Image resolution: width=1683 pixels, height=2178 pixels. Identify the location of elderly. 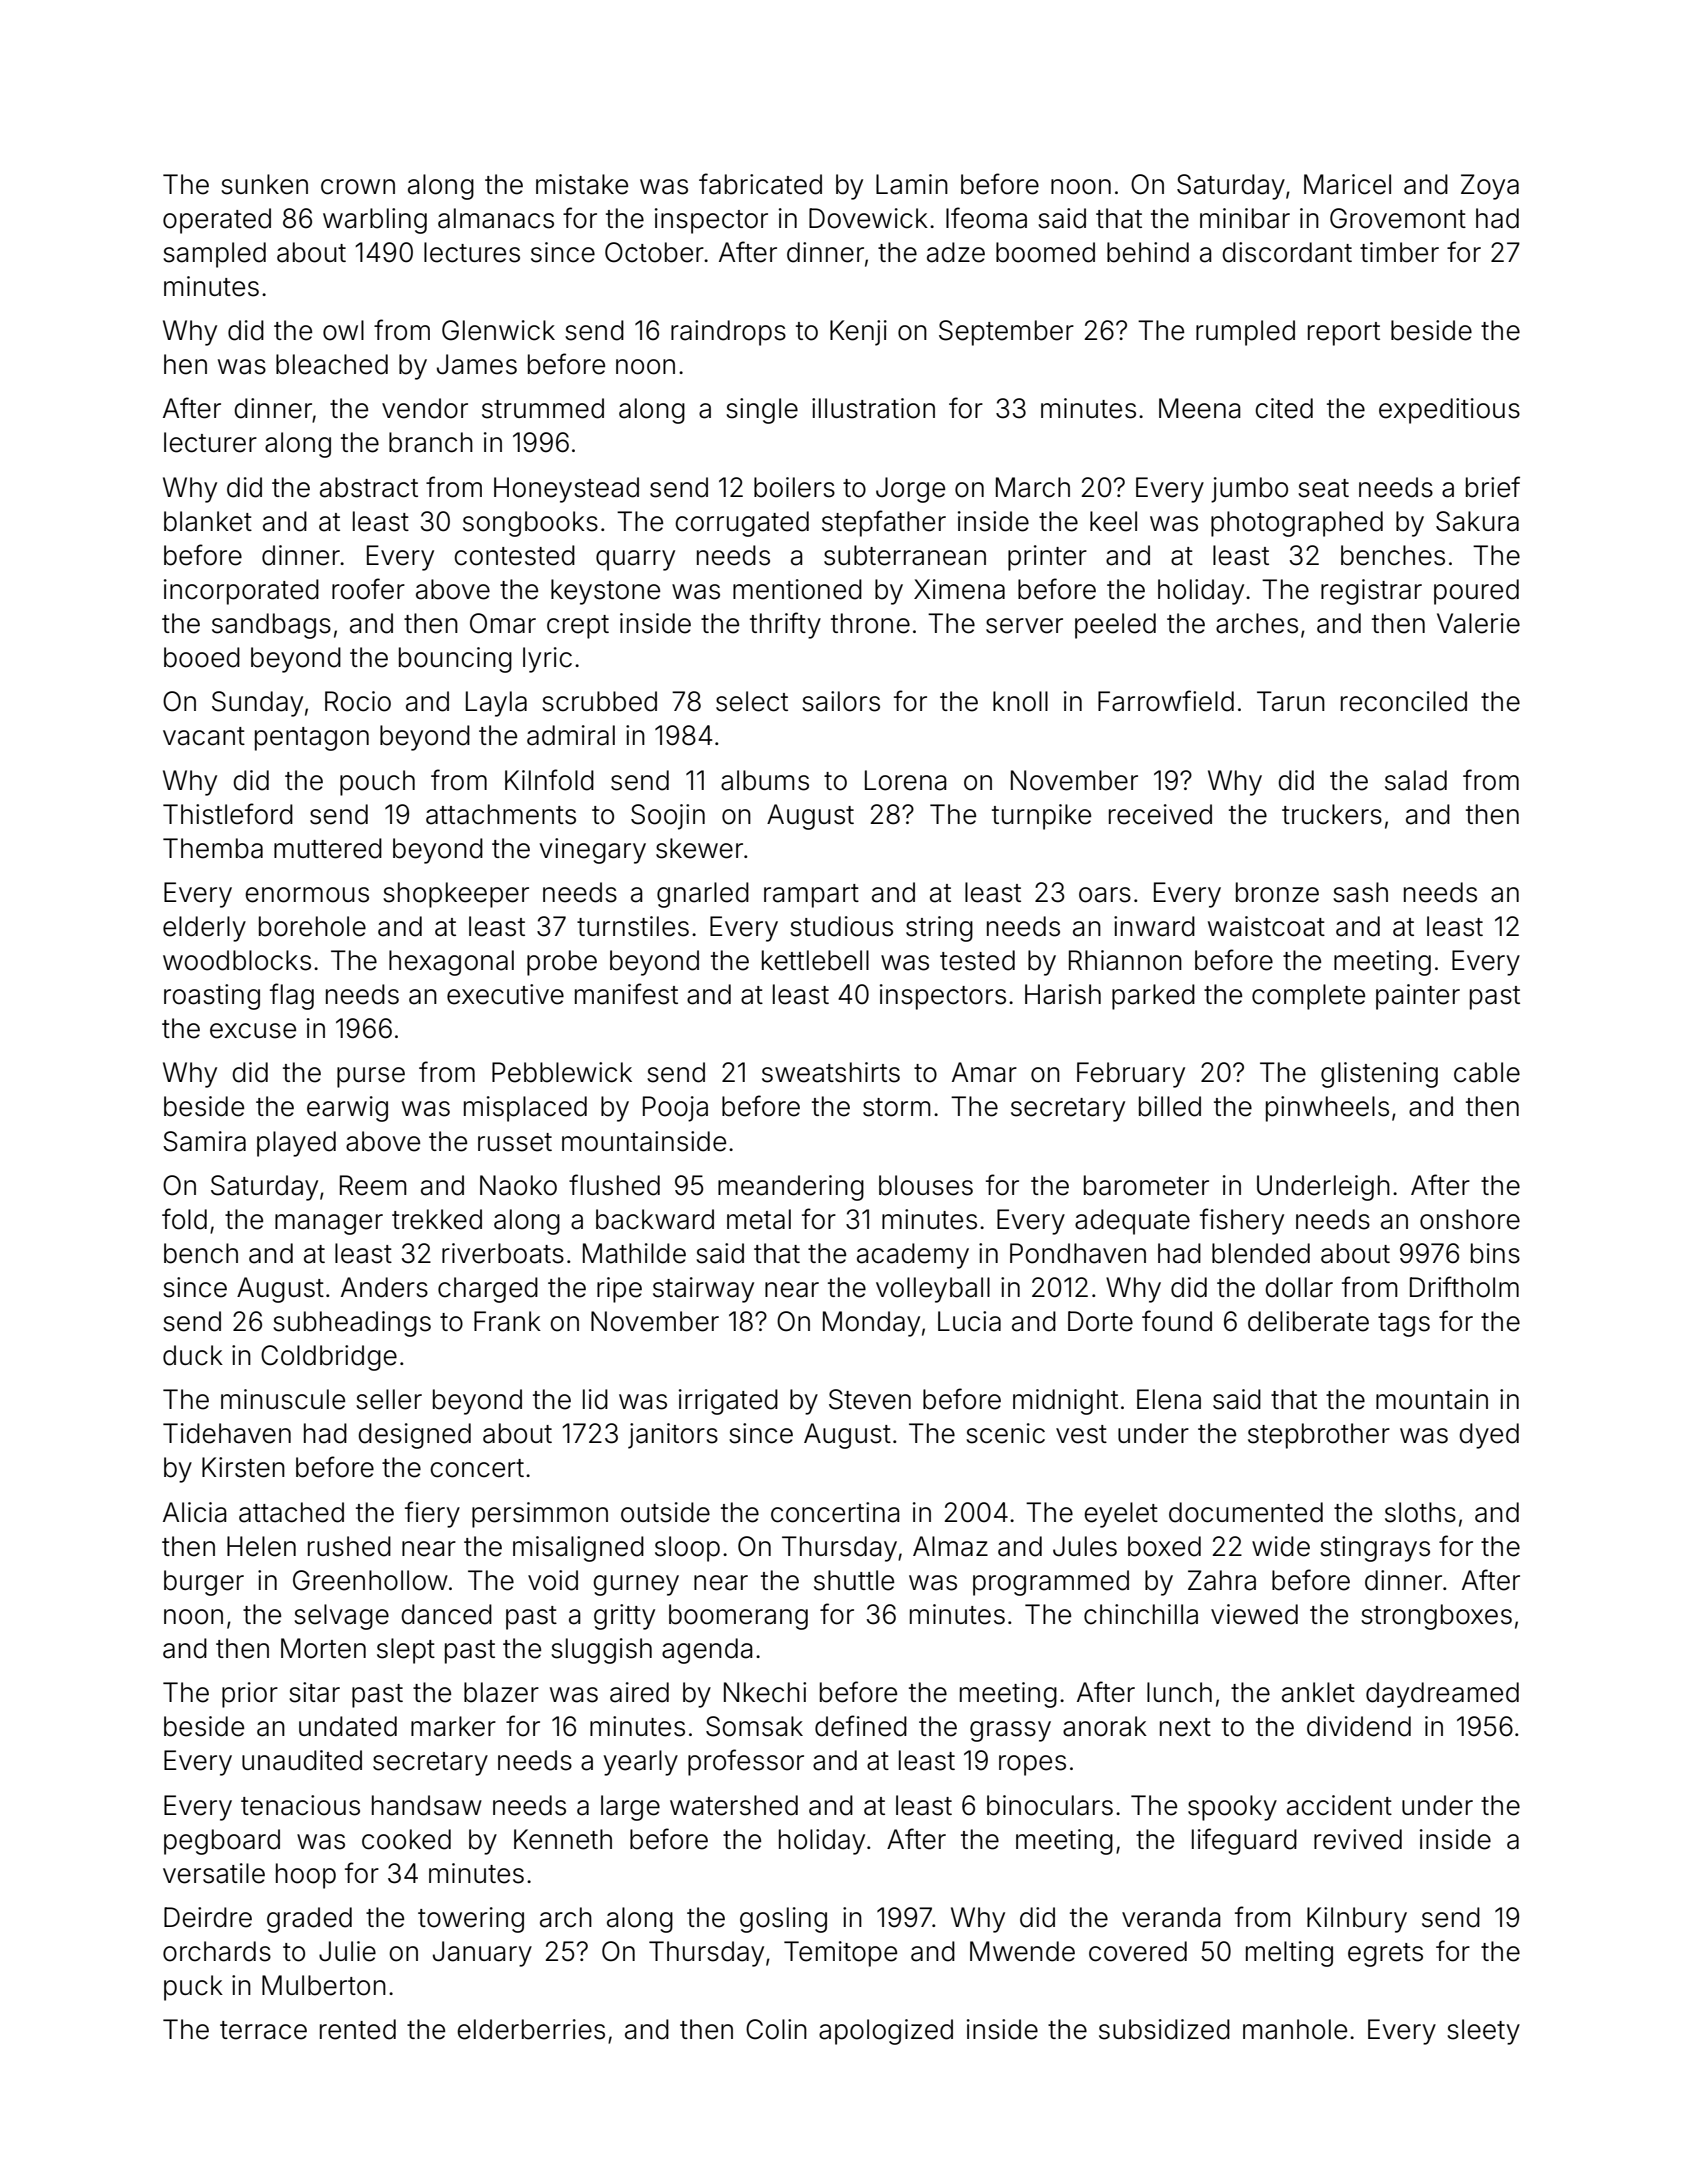
(204, 929).
